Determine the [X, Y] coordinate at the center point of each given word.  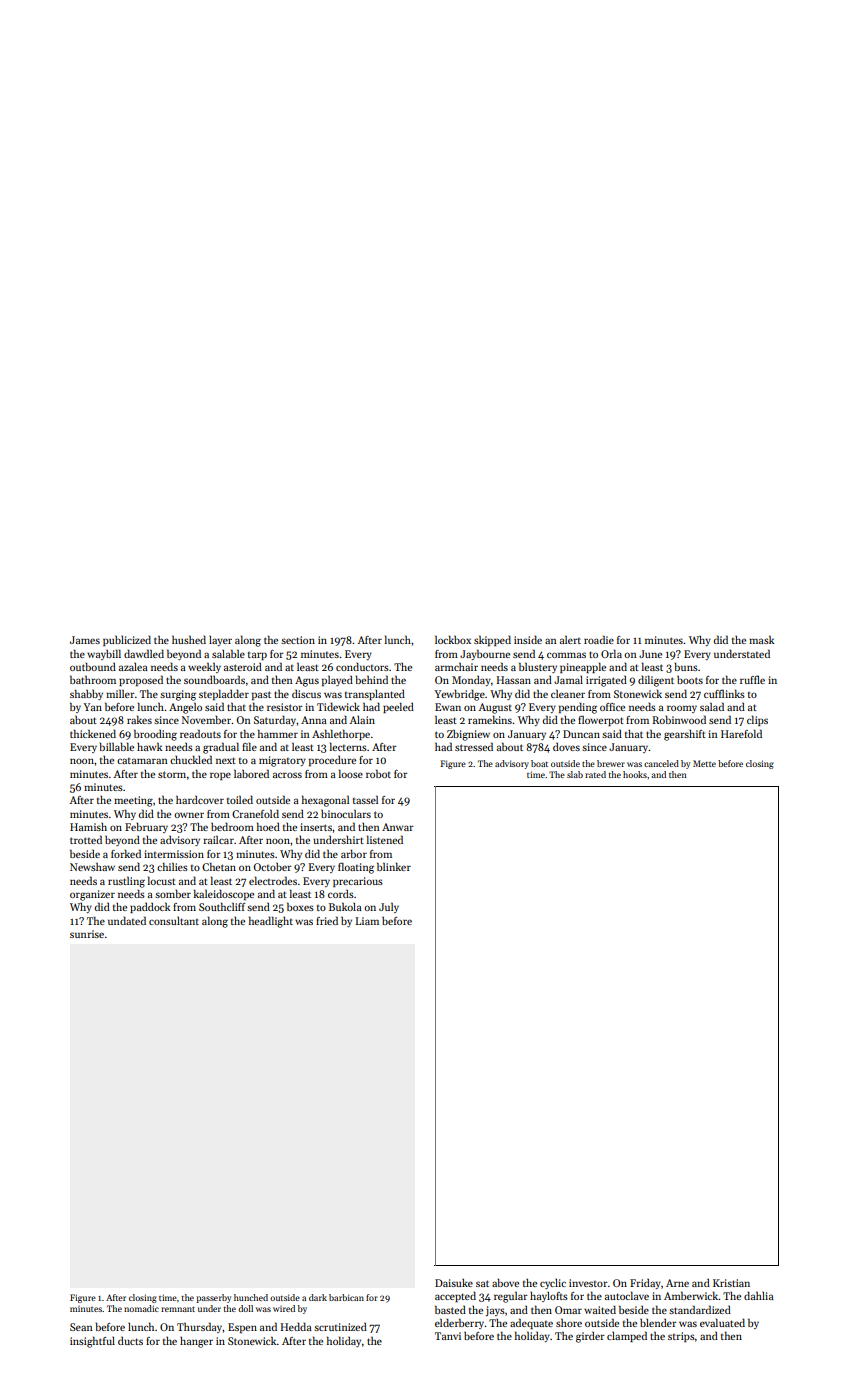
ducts [130, 1340]
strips [681, 1337]
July [389, 907]
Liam [367, 921]
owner [189, 815]
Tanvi [448, 1336]
